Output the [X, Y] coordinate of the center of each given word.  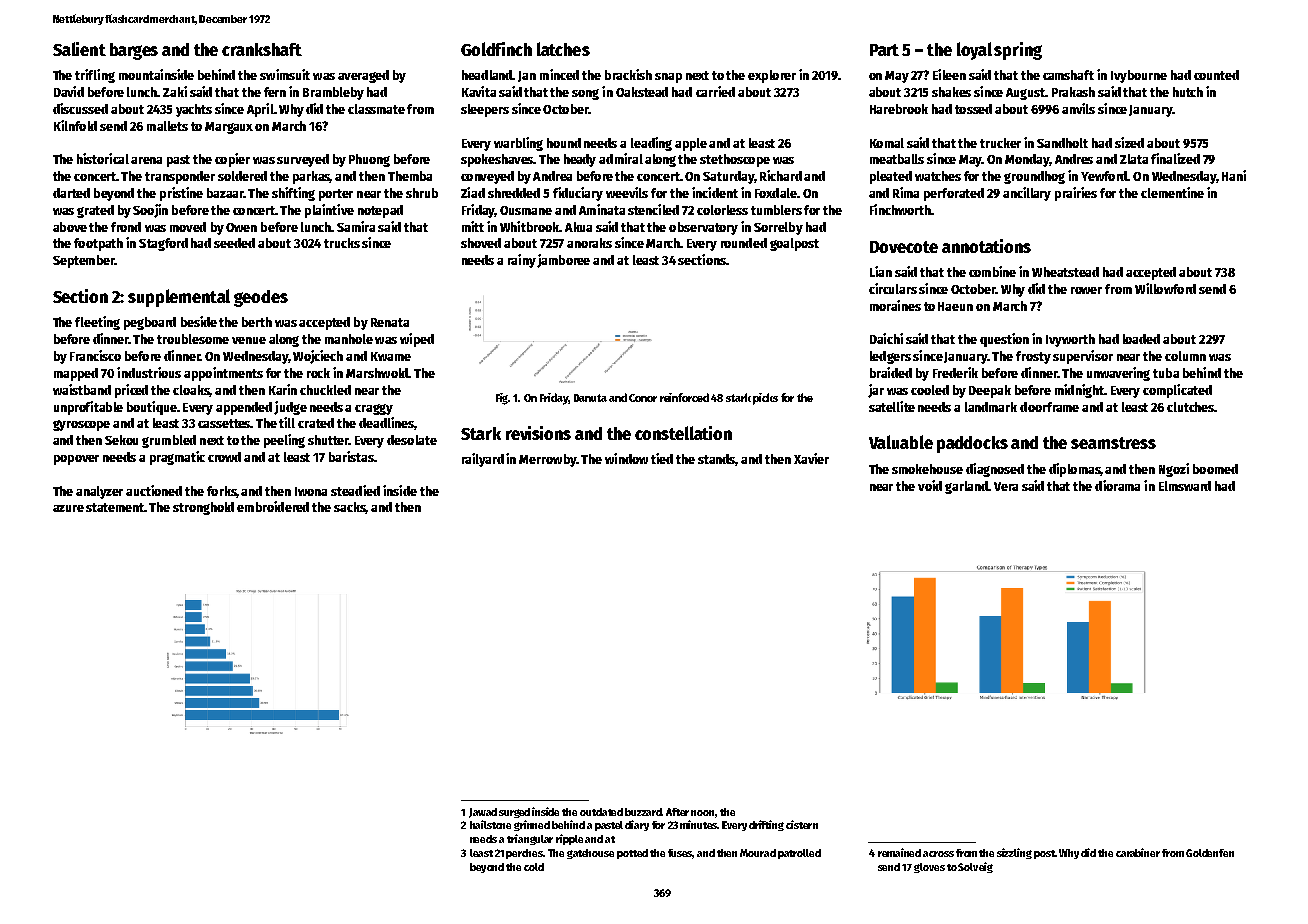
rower [1086, 290]
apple [691, 144]
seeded [234, 243]
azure [68, 508]
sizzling [1014, 853]
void [930, 485]
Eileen [949, 74]
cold [534, 867]
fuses [680, 854]
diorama [1117, 485]
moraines [895, 305]
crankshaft [262, 49]
